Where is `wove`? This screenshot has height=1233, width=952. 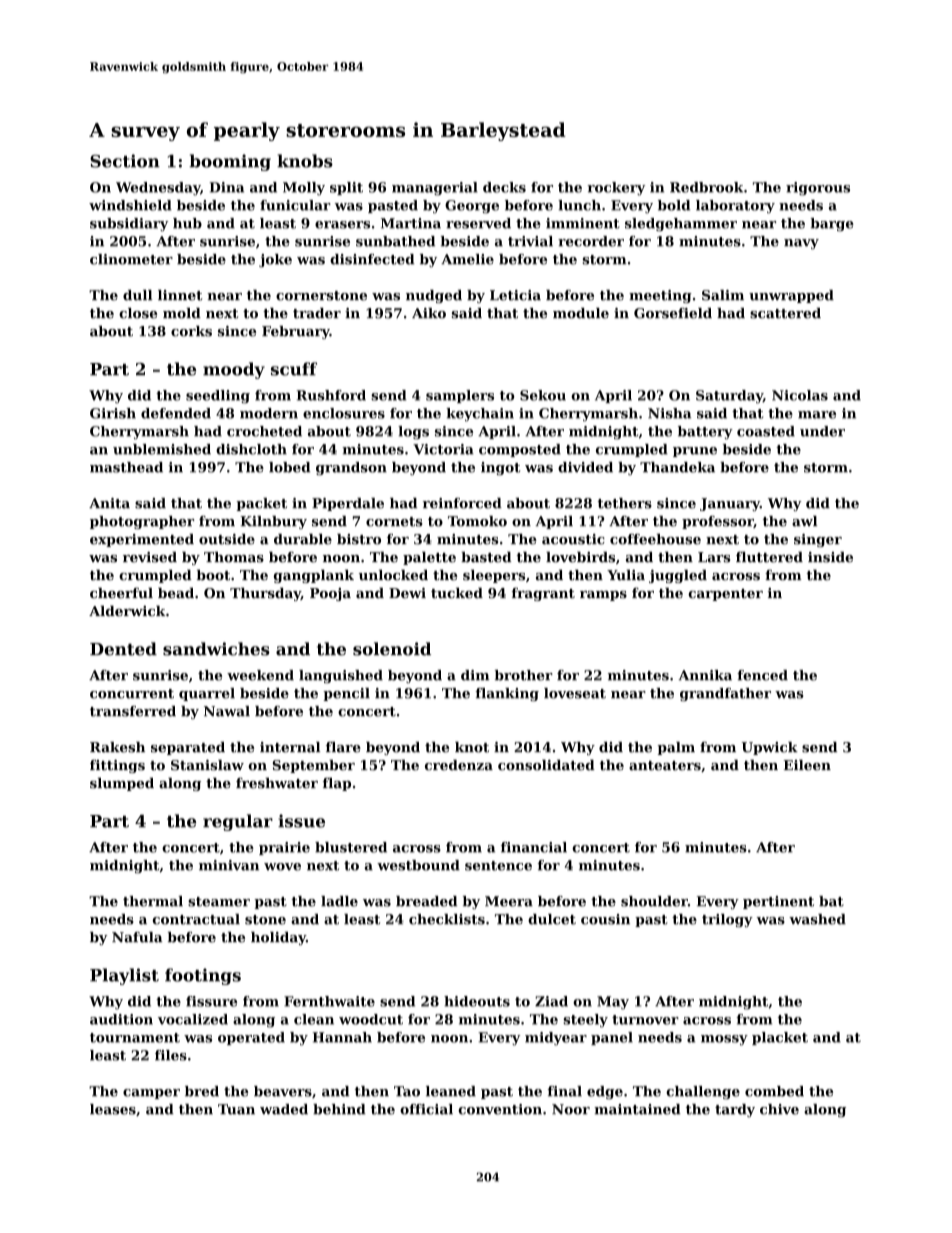 wove is located at coordinates (282, 867).
